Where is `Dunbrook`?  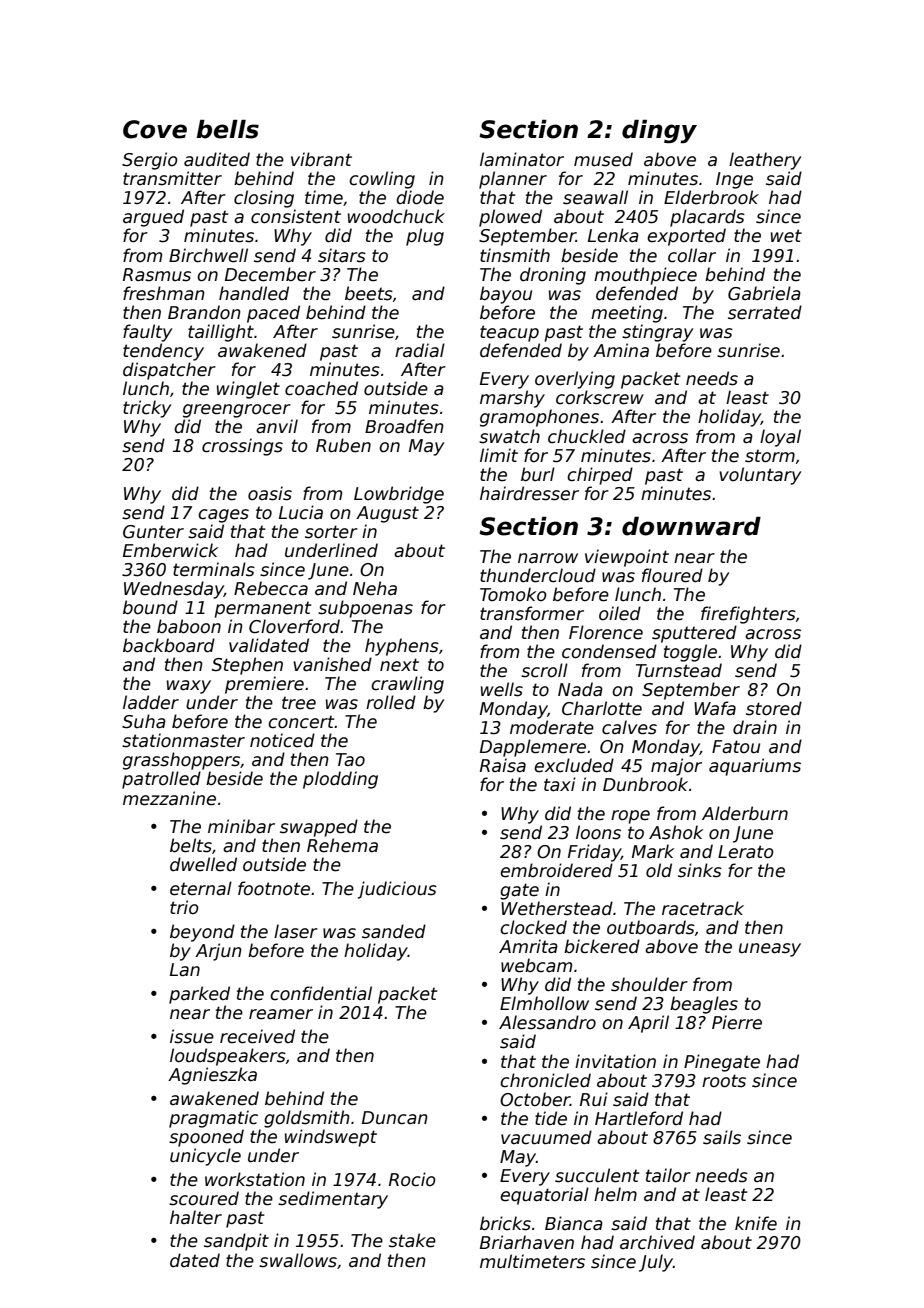
Dunbrook is located at coordinates (645, 784).
